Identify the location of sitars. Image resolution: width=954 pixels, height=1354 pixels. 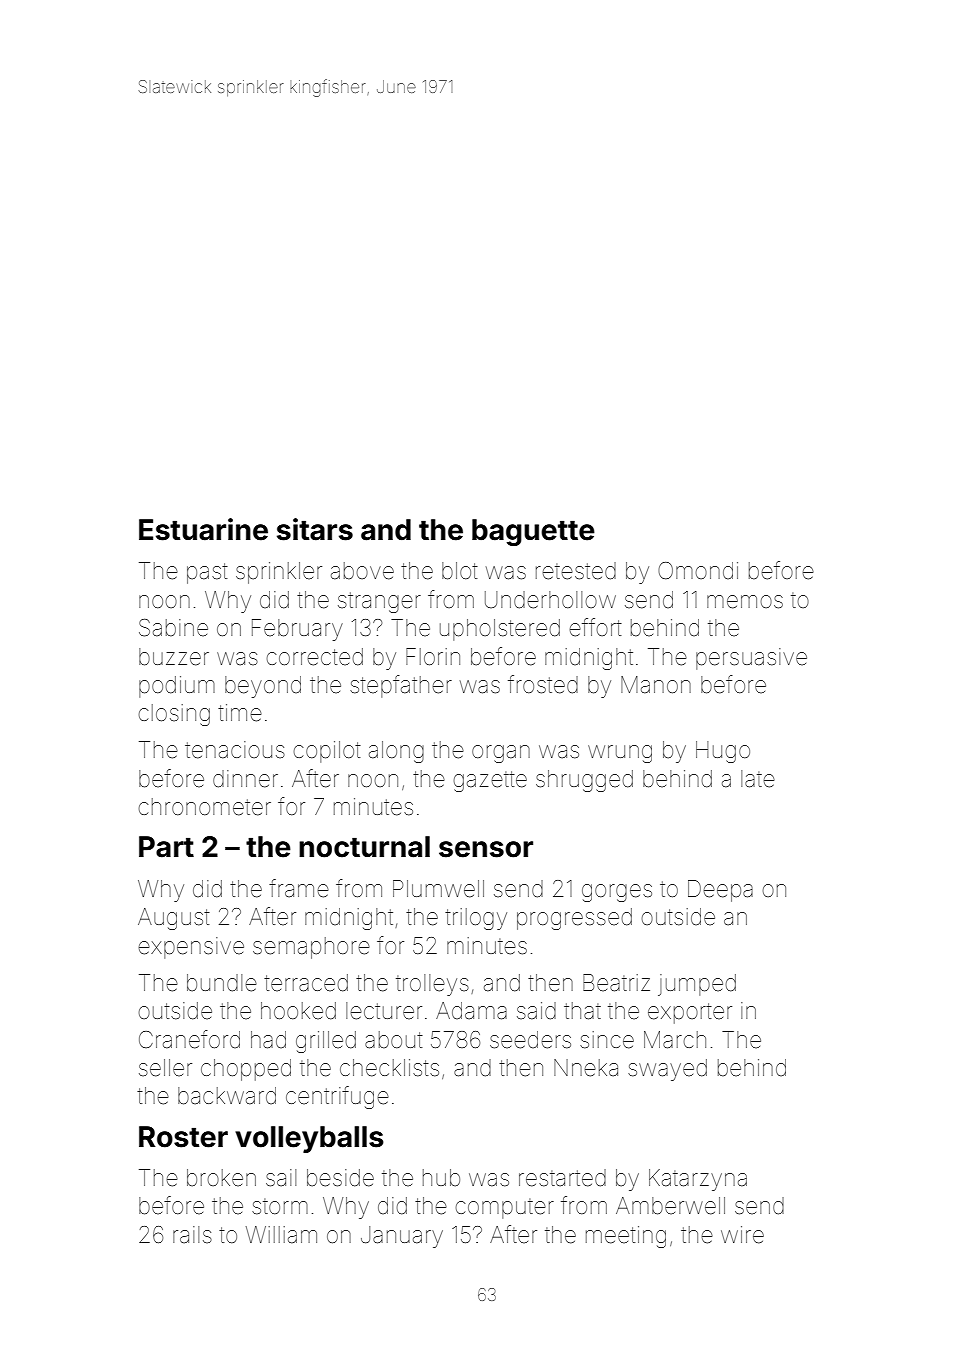
(315, 529).
